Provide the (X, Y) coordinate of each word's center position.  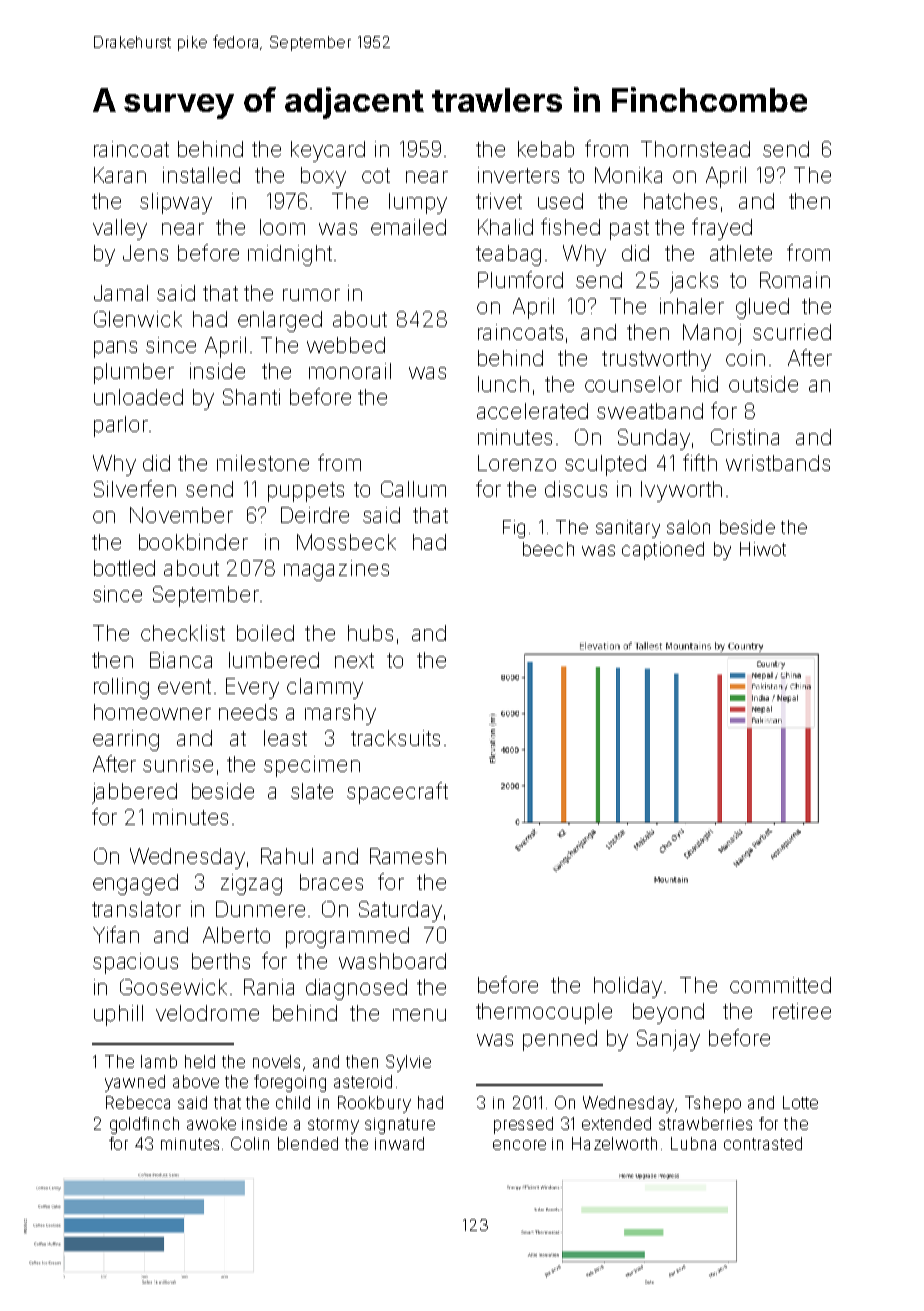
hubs (370, 633)
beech (548, 549)
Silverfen (135, 488)
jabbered (134, 793)
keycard (328, 151)
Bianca (181, 660)
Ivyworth (681, 491)
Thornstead (695, 149)
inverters (518, 175)
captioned (663, 551)
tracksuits (395, 738)
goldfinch (144, 1125)
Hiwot (763, 549)
